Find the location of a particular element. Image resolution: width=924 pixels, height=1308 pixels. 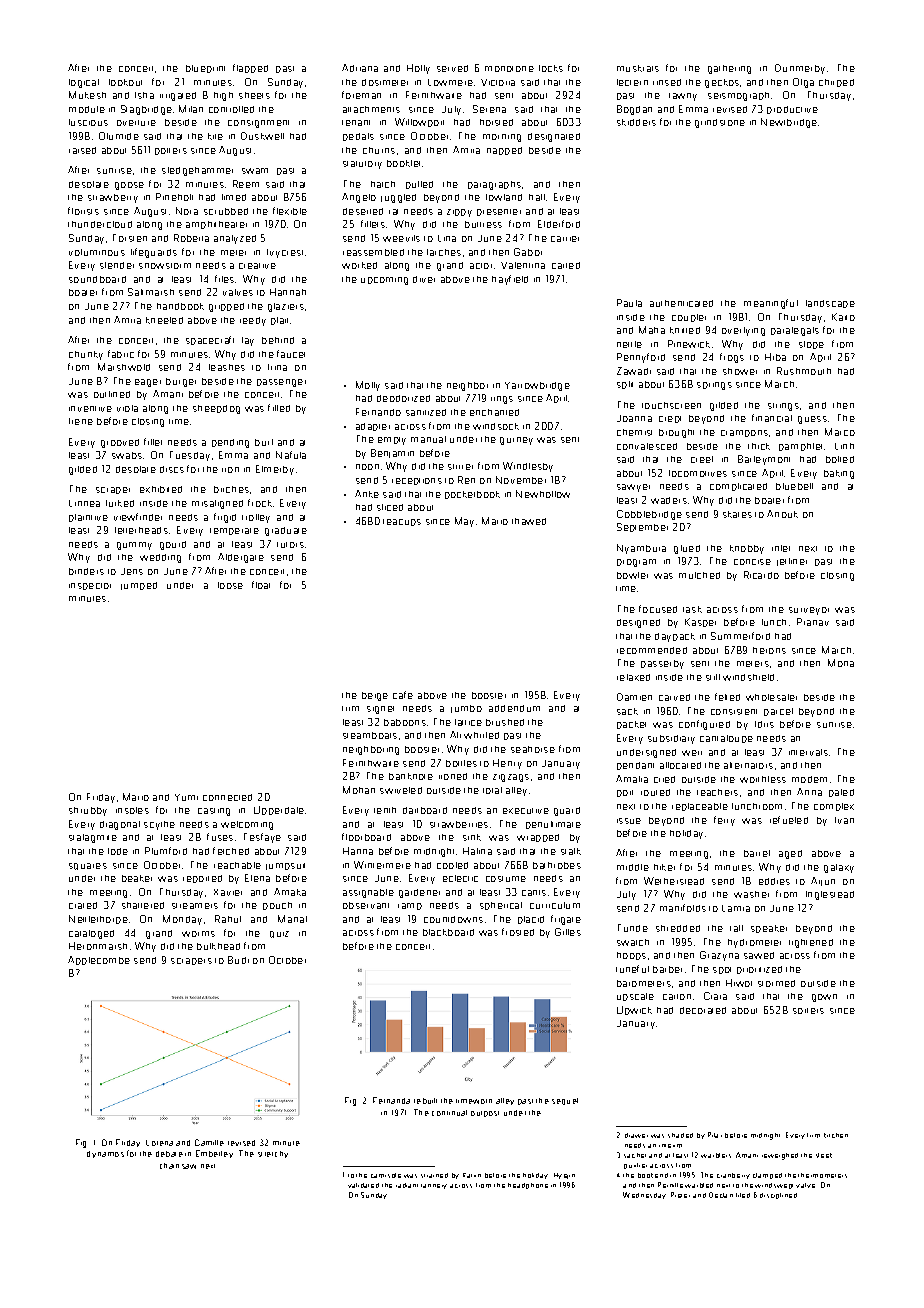

monotone is located at coordinates (509, 69).
